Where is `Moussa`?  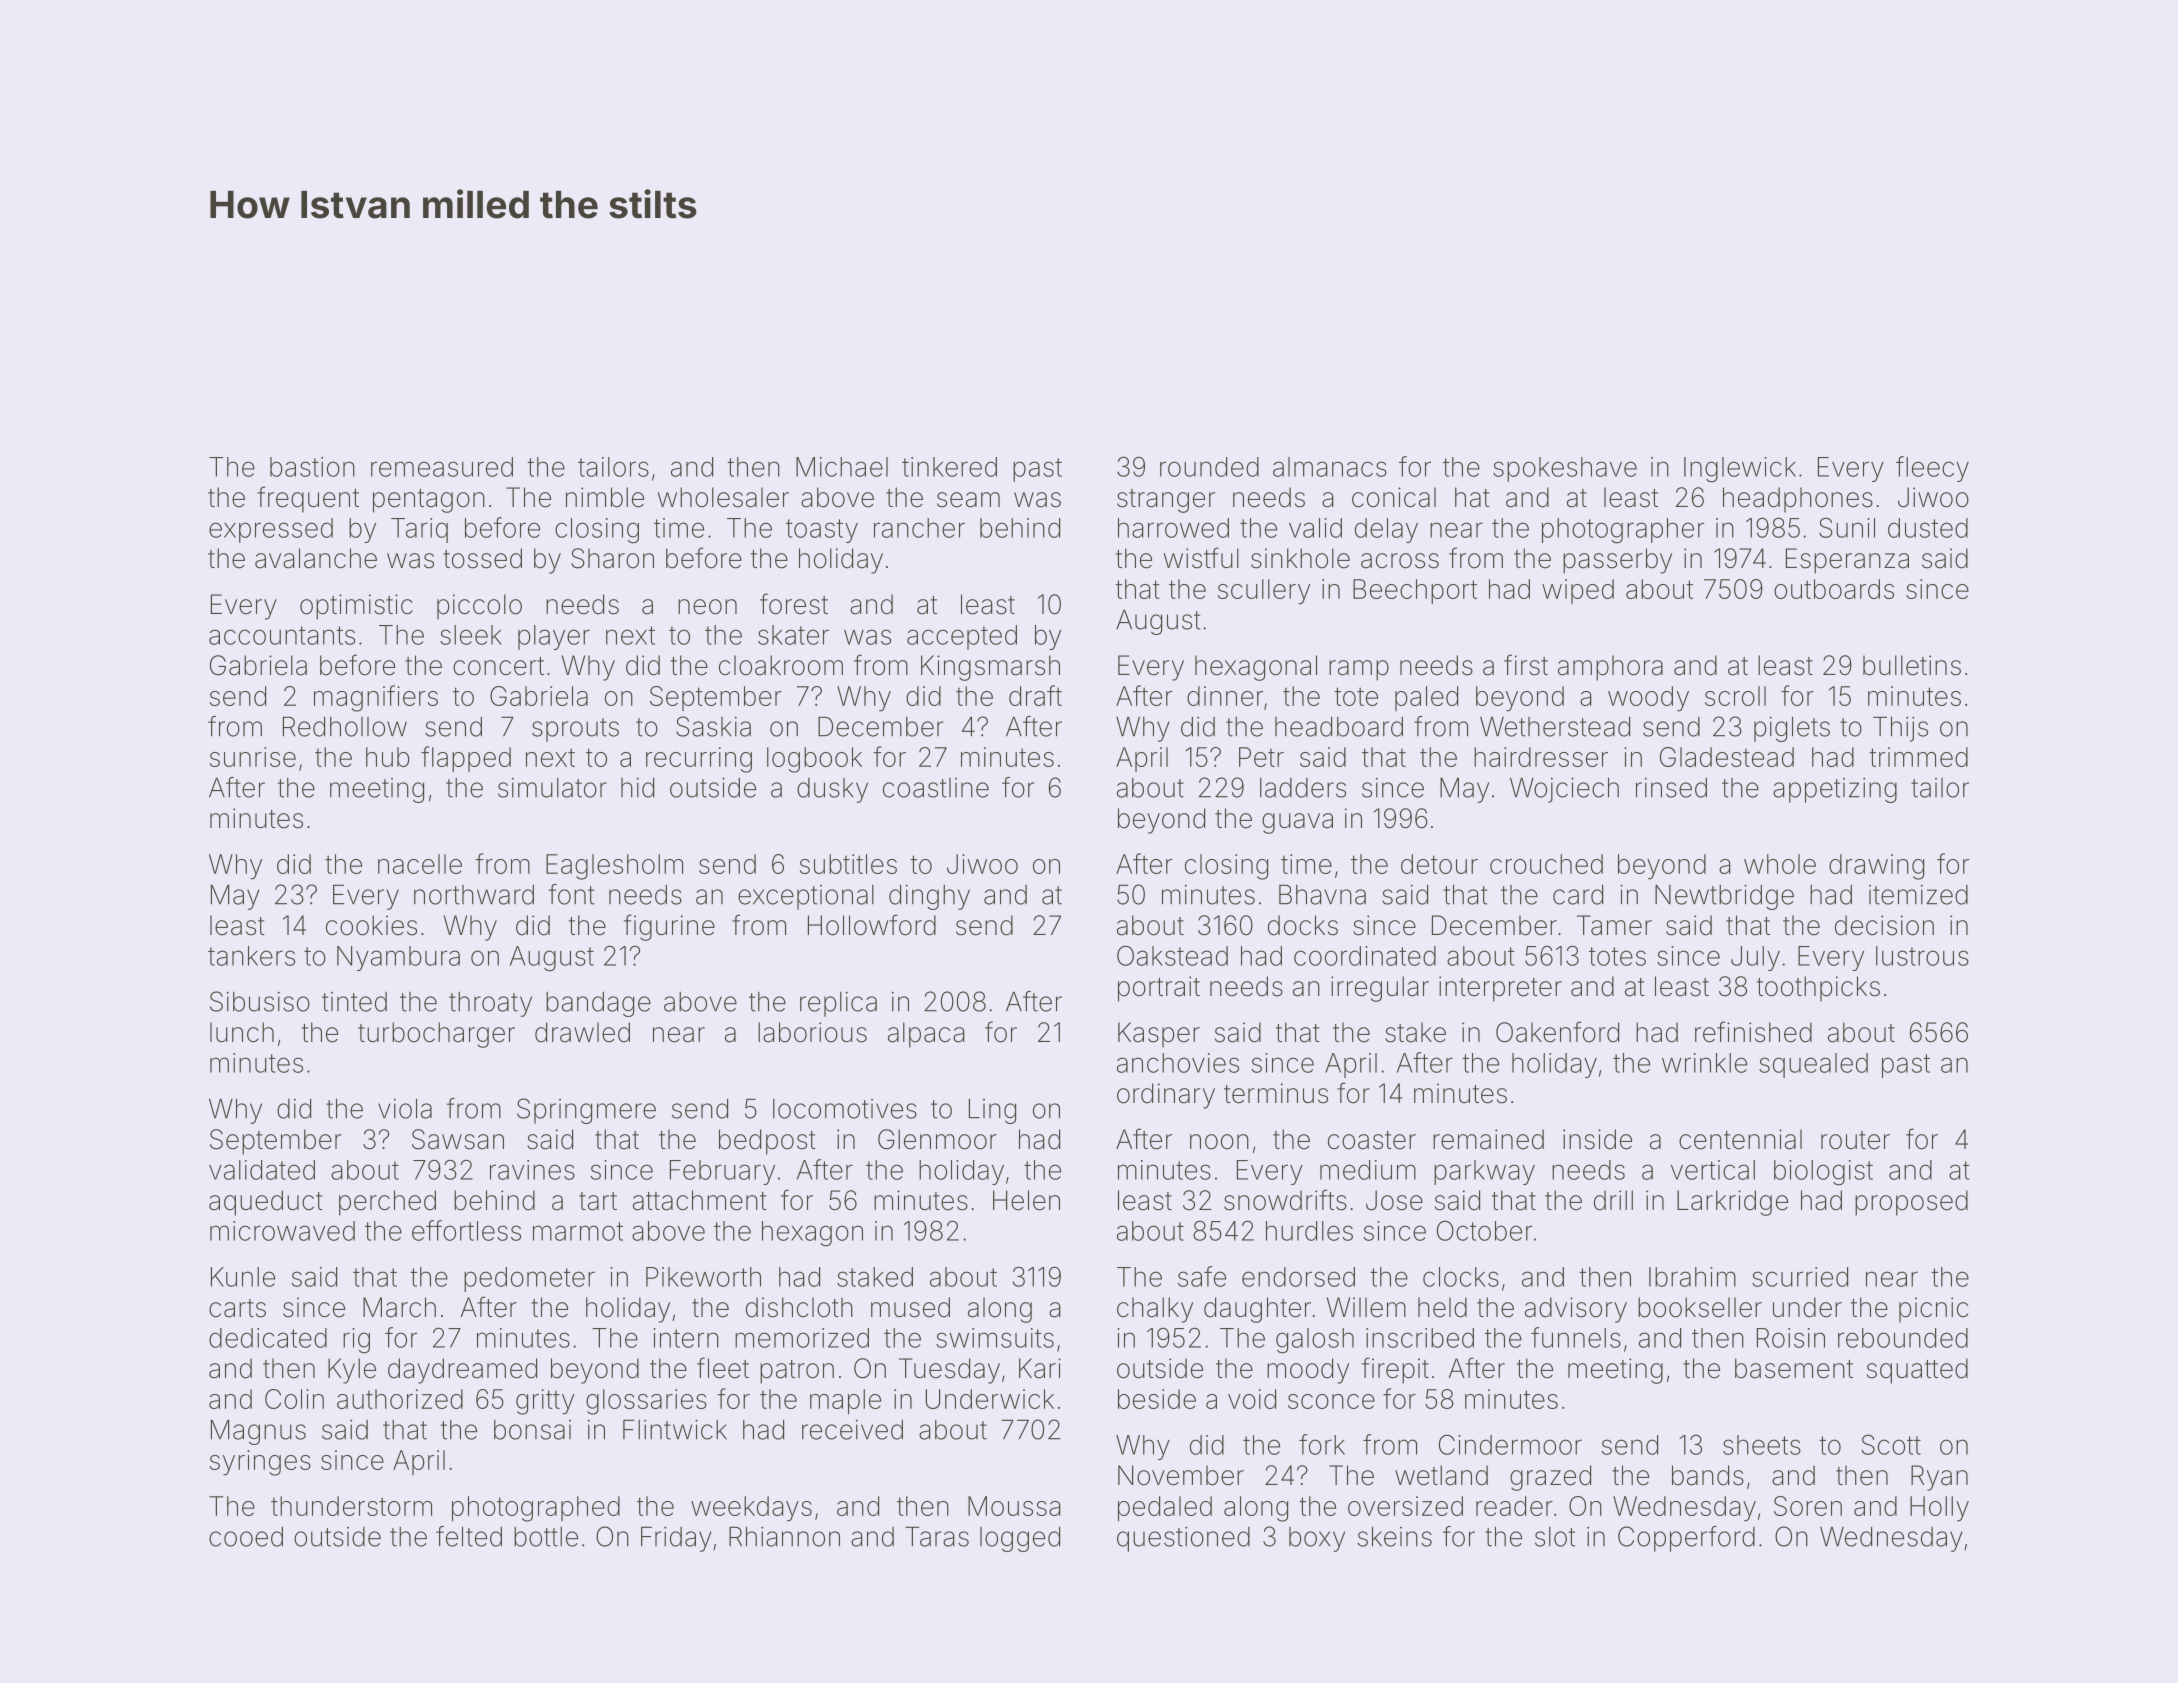 Moussa is located at coordinates (1014, 1506).
